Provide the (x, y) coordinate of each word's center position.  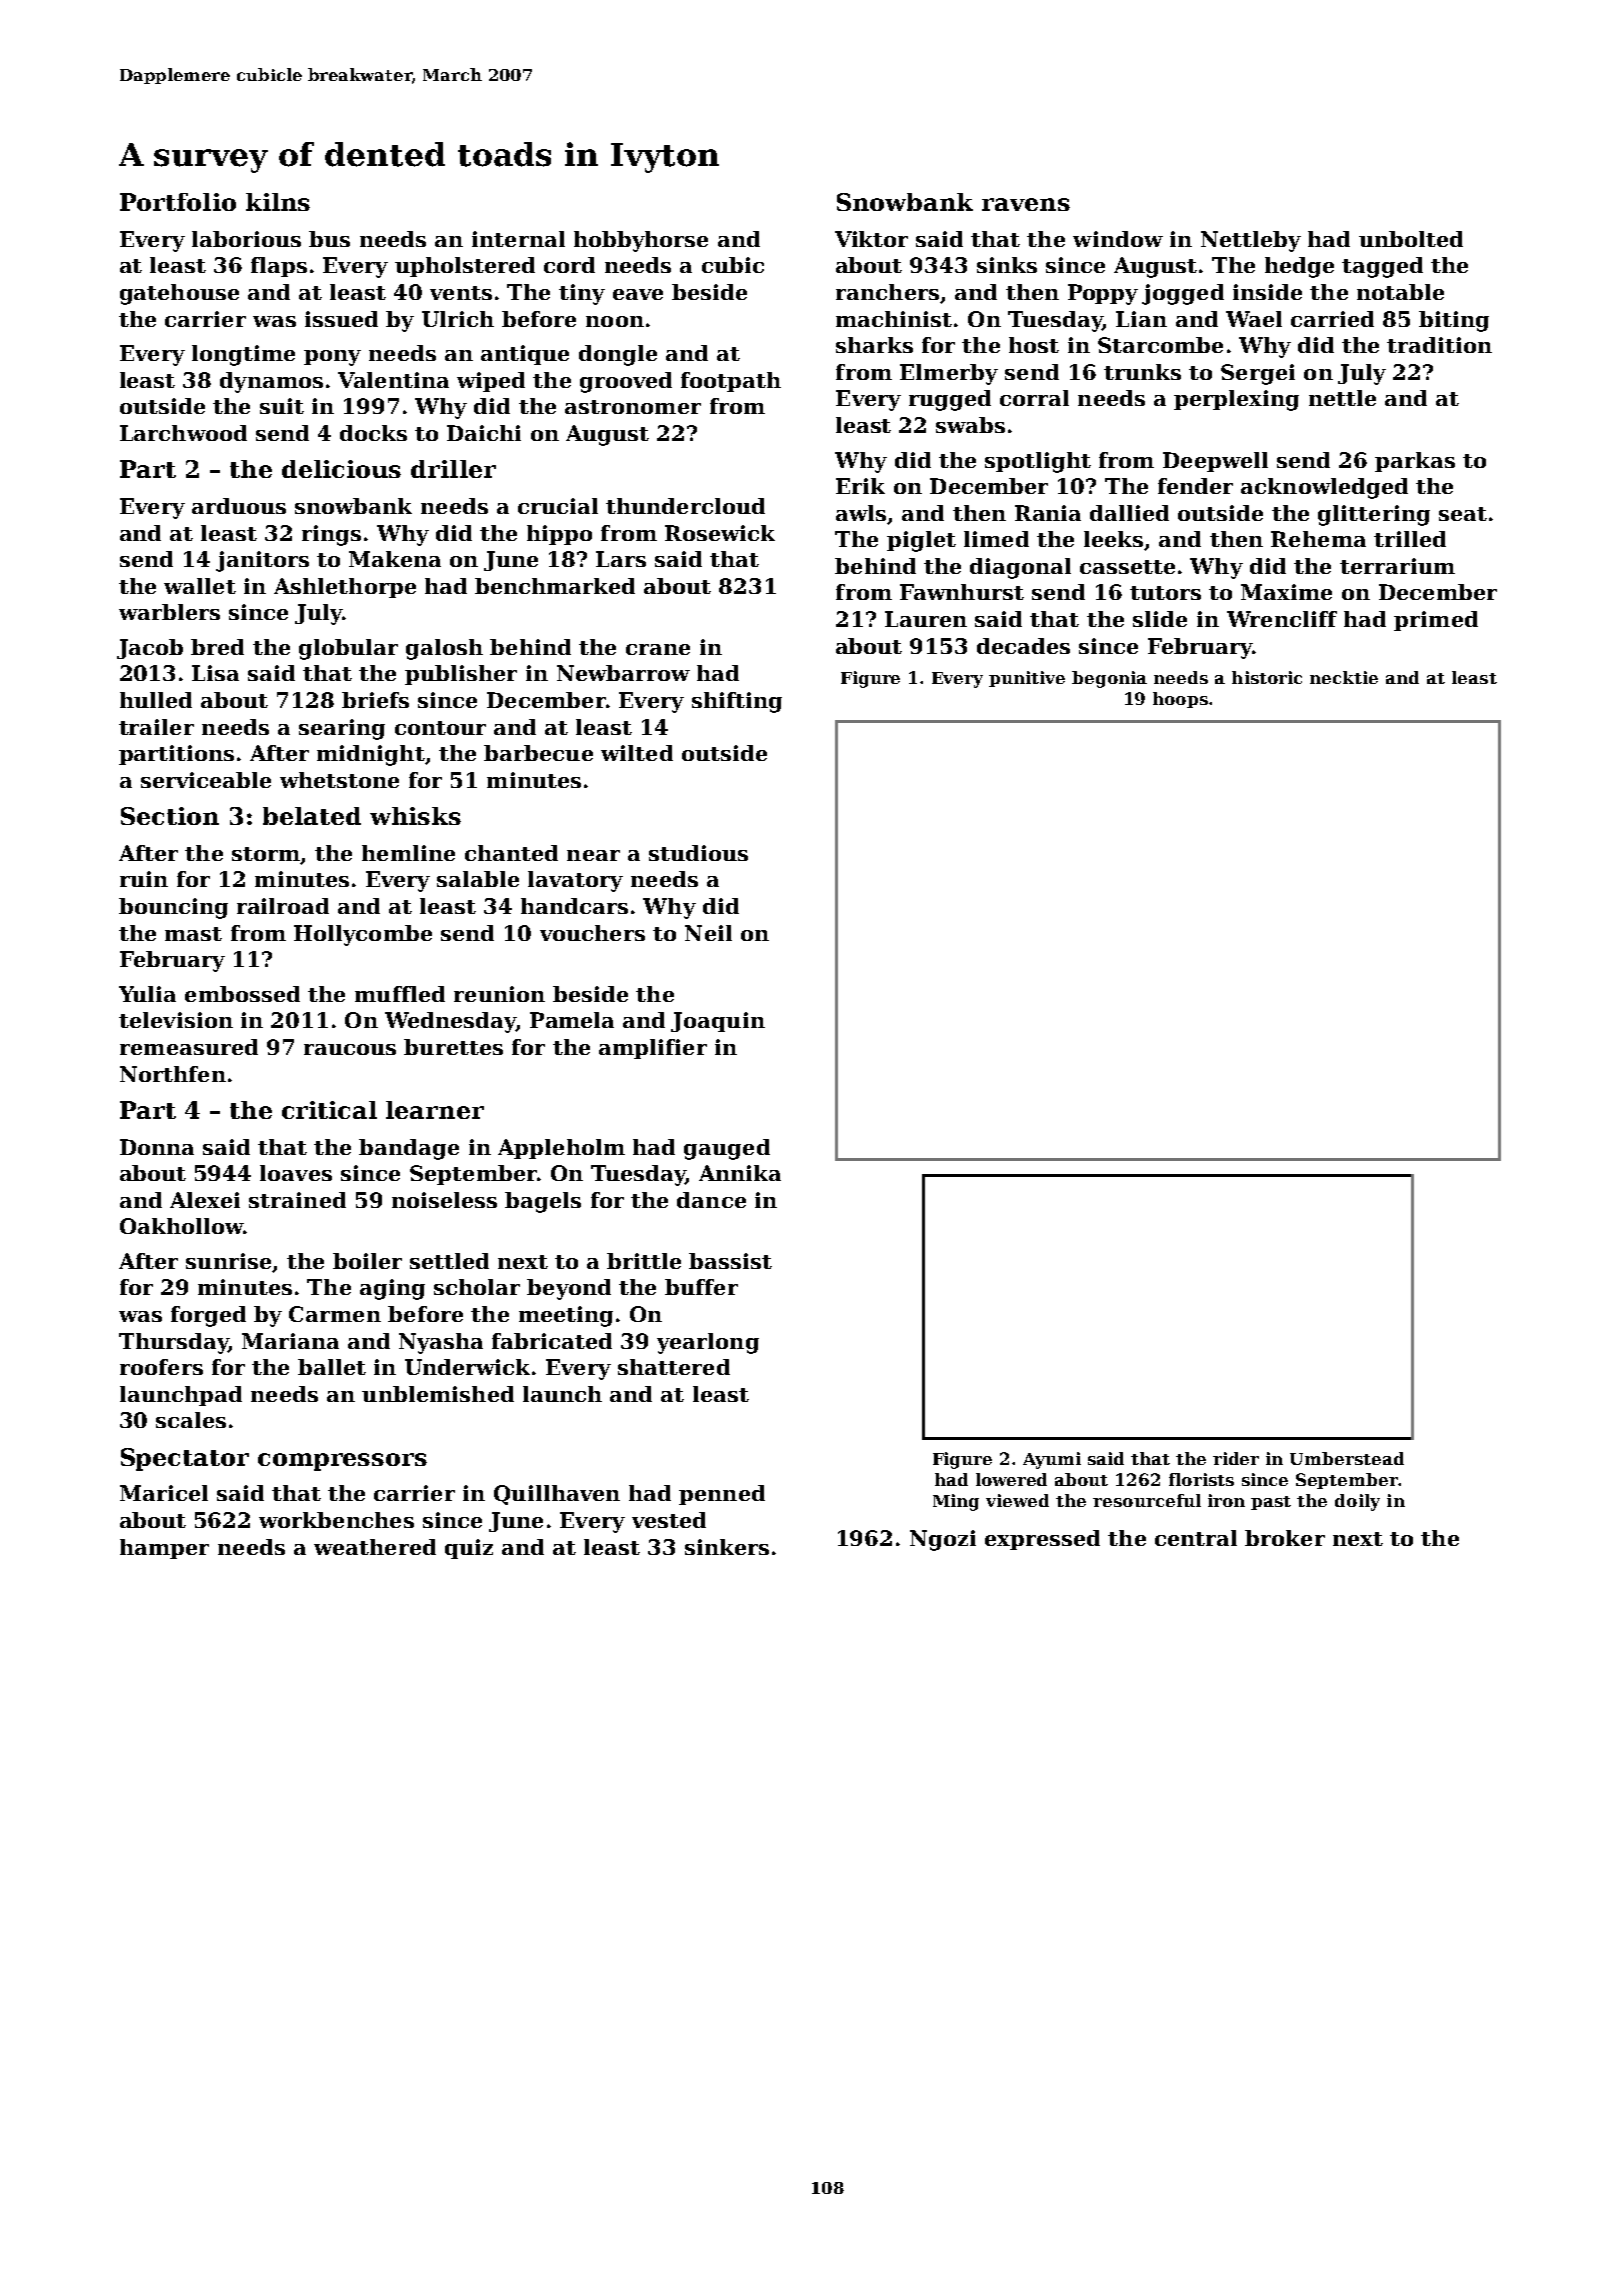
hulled (156, 700)
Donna (157, 1147)
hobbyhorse (641, 241)
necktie (1344, 677)
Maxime (1286, 592)
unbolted (1411, 239)
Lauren (926, 619)
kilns (278, 202)
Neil (708, 933)
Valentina (393, 380)
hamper (164, 1549)
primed (1436, 621)
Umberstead (1347, 1458)
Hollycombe (363, 935)
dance (711, 1200)
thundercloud (685, 506)
